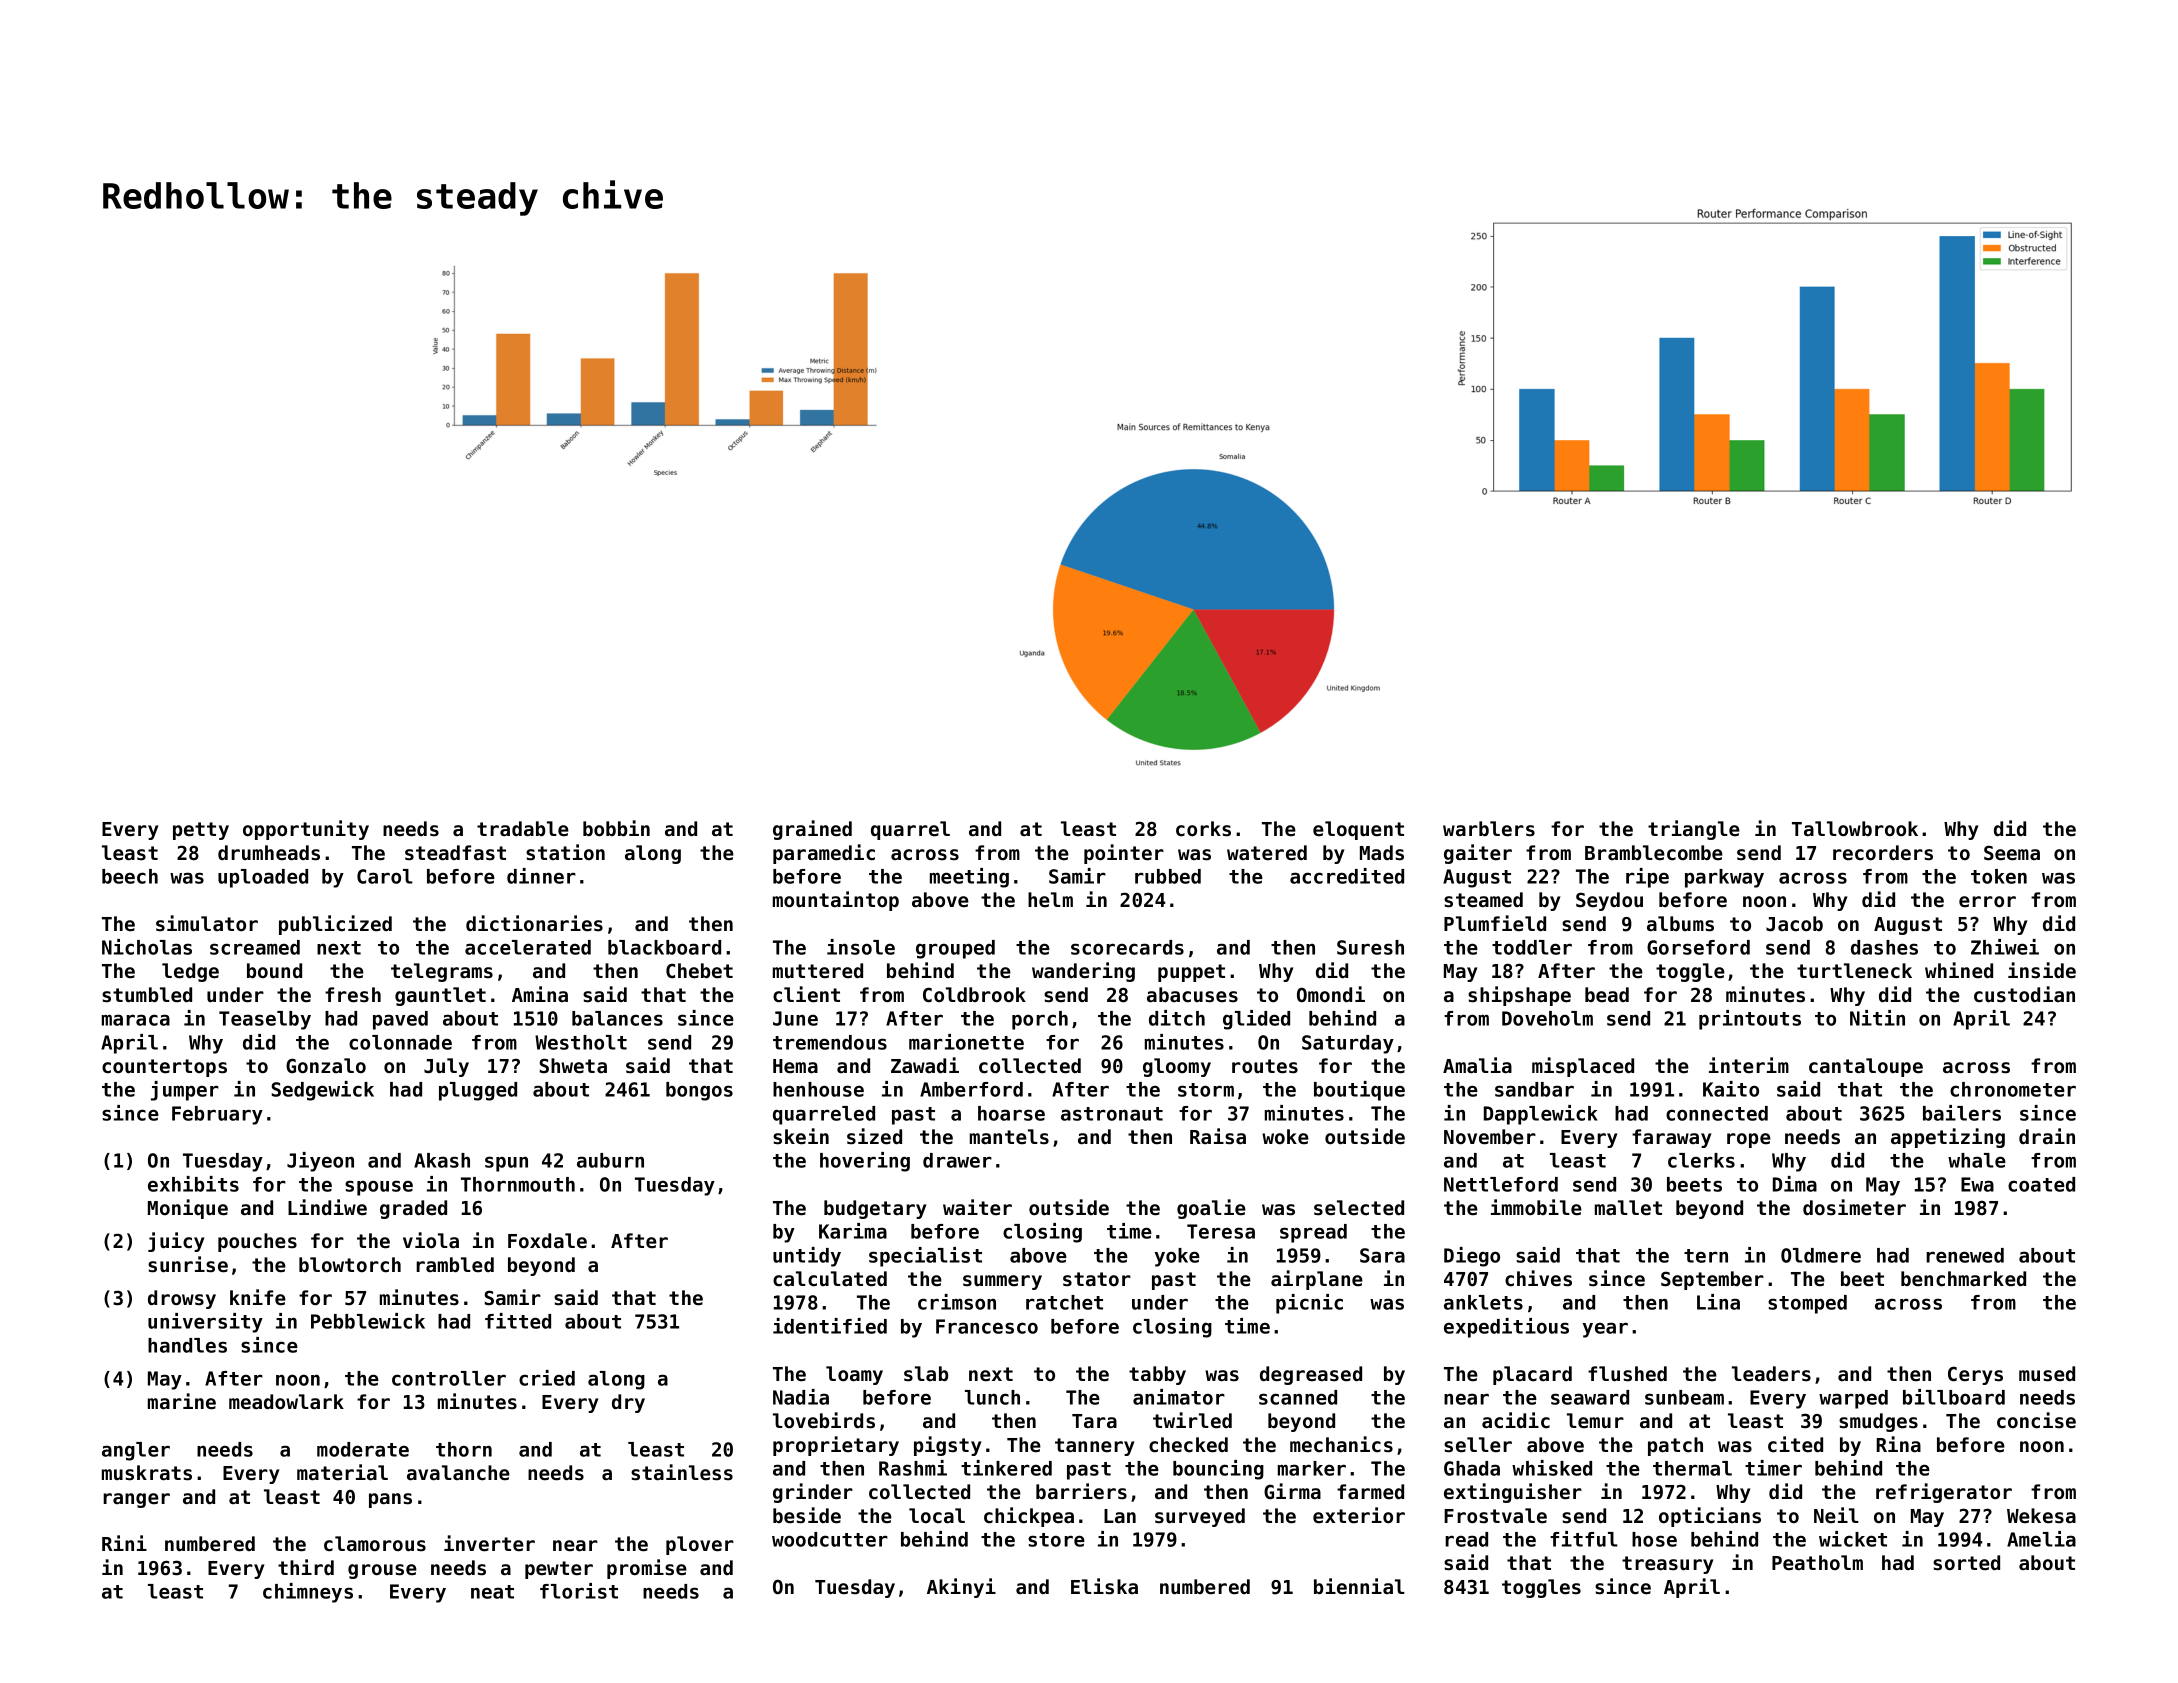  What do you see at coordinates (492, 1592) in the screenshot?
I see `neat` at bounding box center [492, 1592].
